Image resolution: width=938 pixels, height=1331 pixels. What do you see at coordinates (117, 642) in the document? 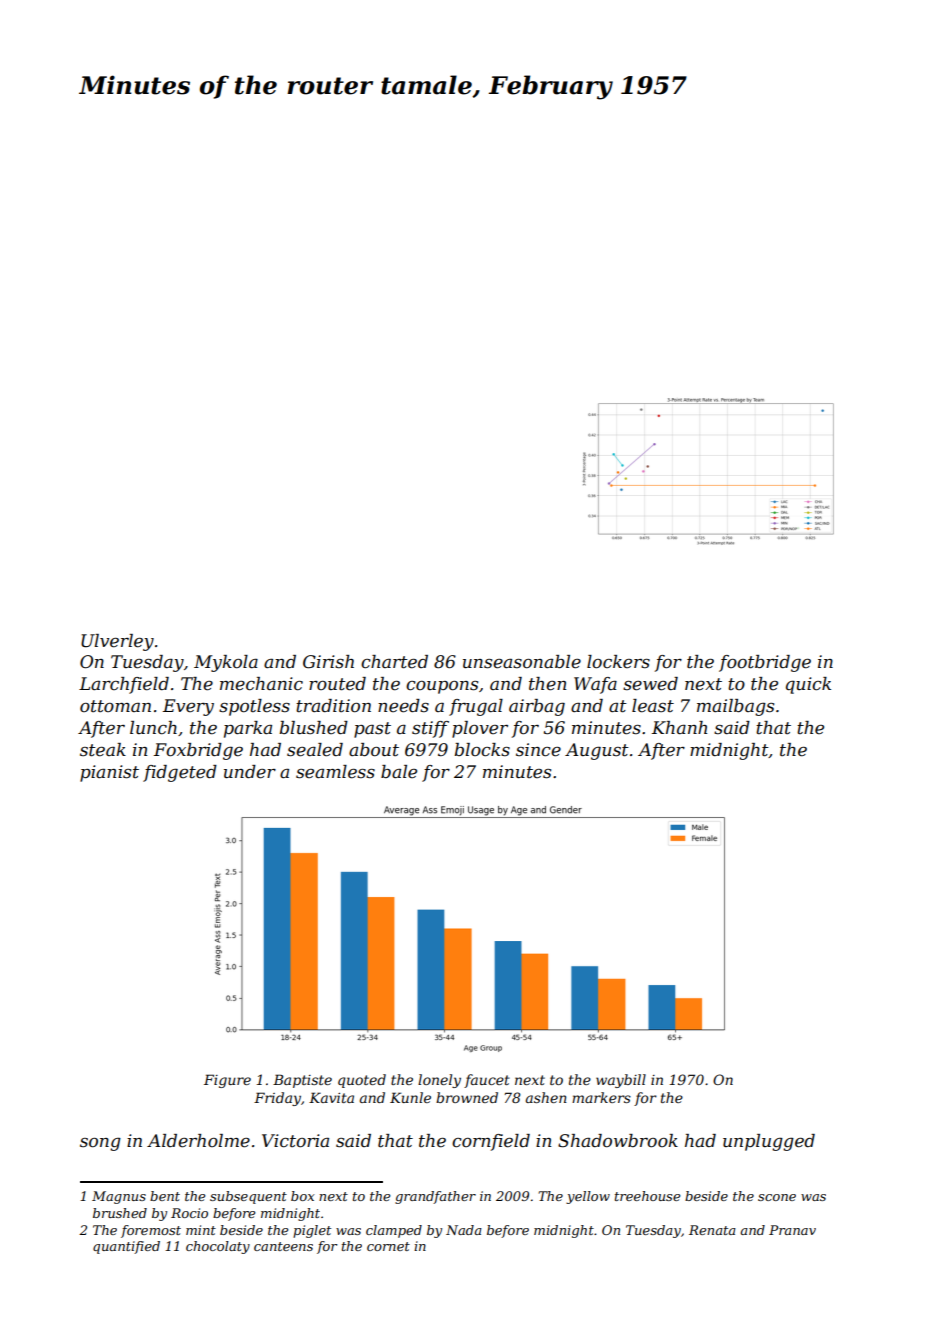
I see `Ulverley` at bounding box center [117, 642].
